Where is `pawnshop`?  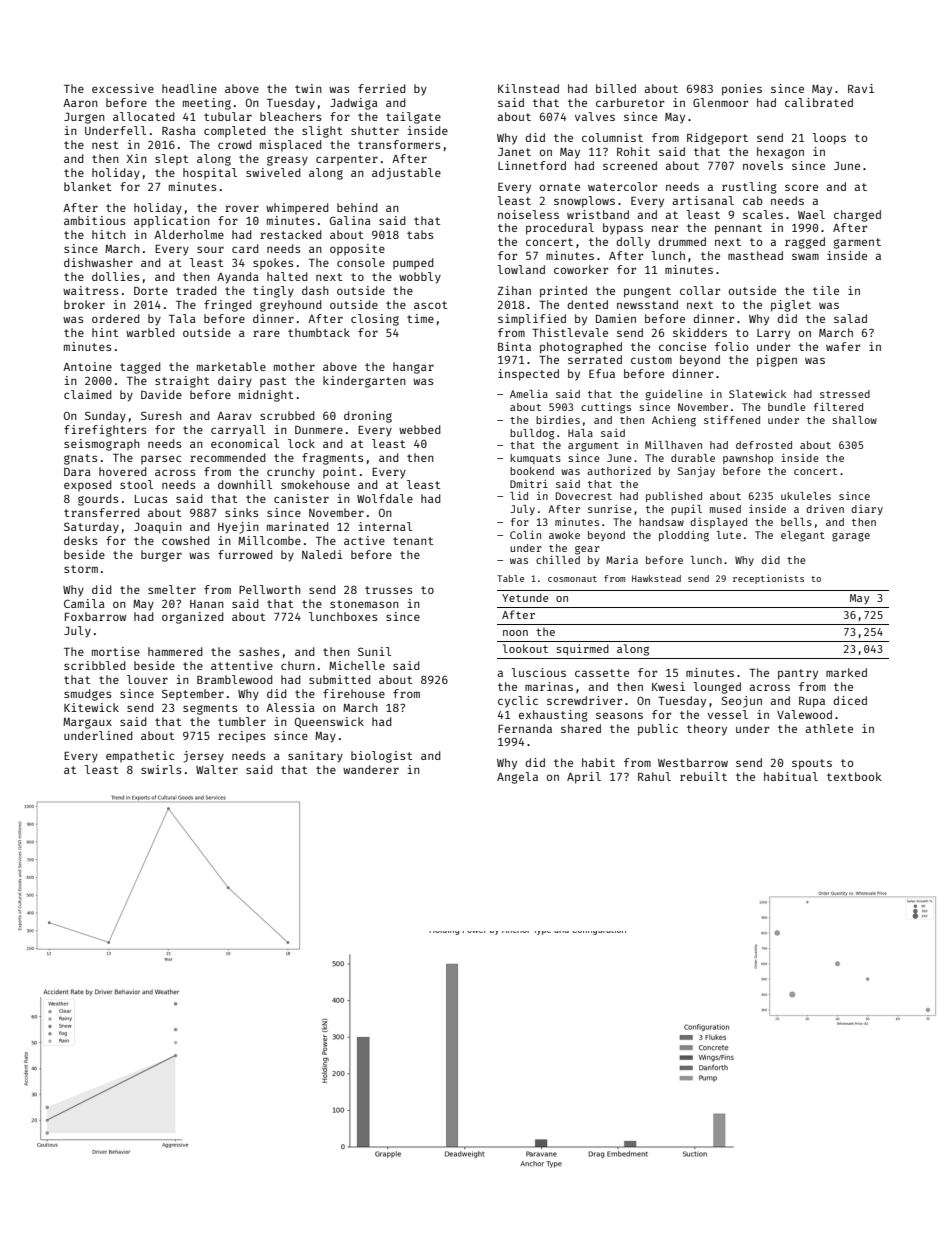 pawnshop is located at coordinates (748, 459).
